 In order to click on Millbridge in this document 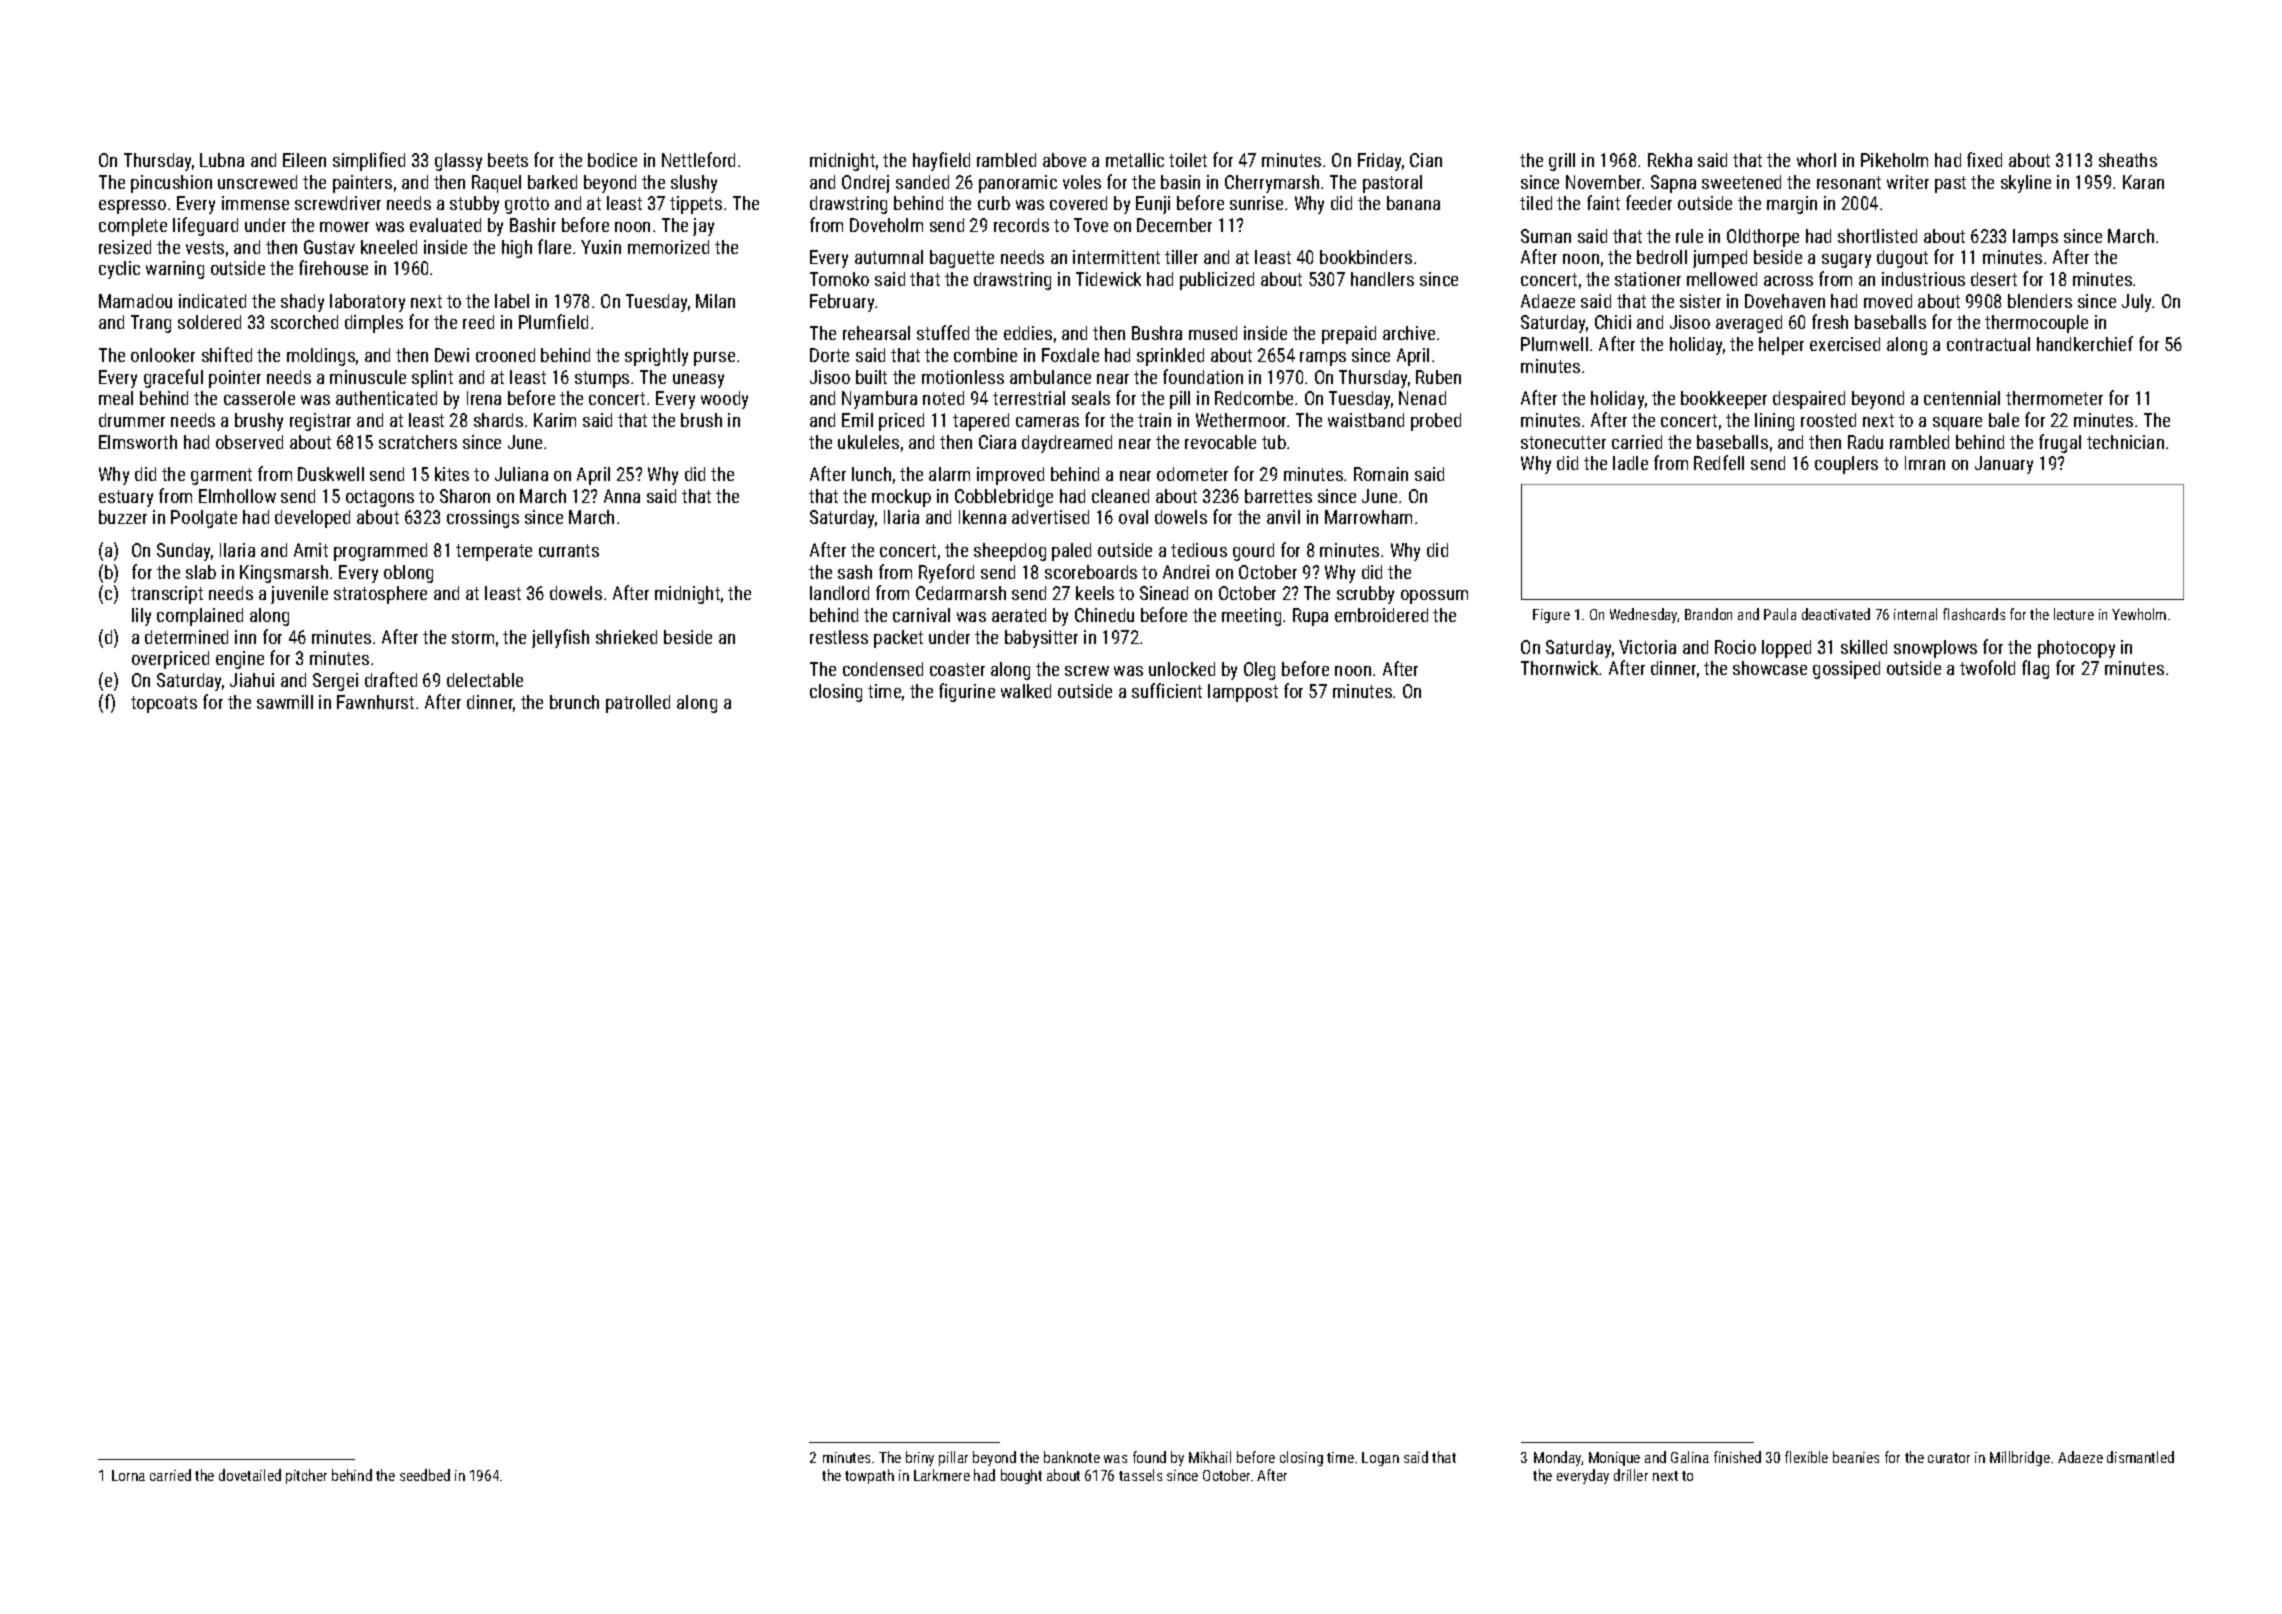, I will do `click(2020, 1458)`.
